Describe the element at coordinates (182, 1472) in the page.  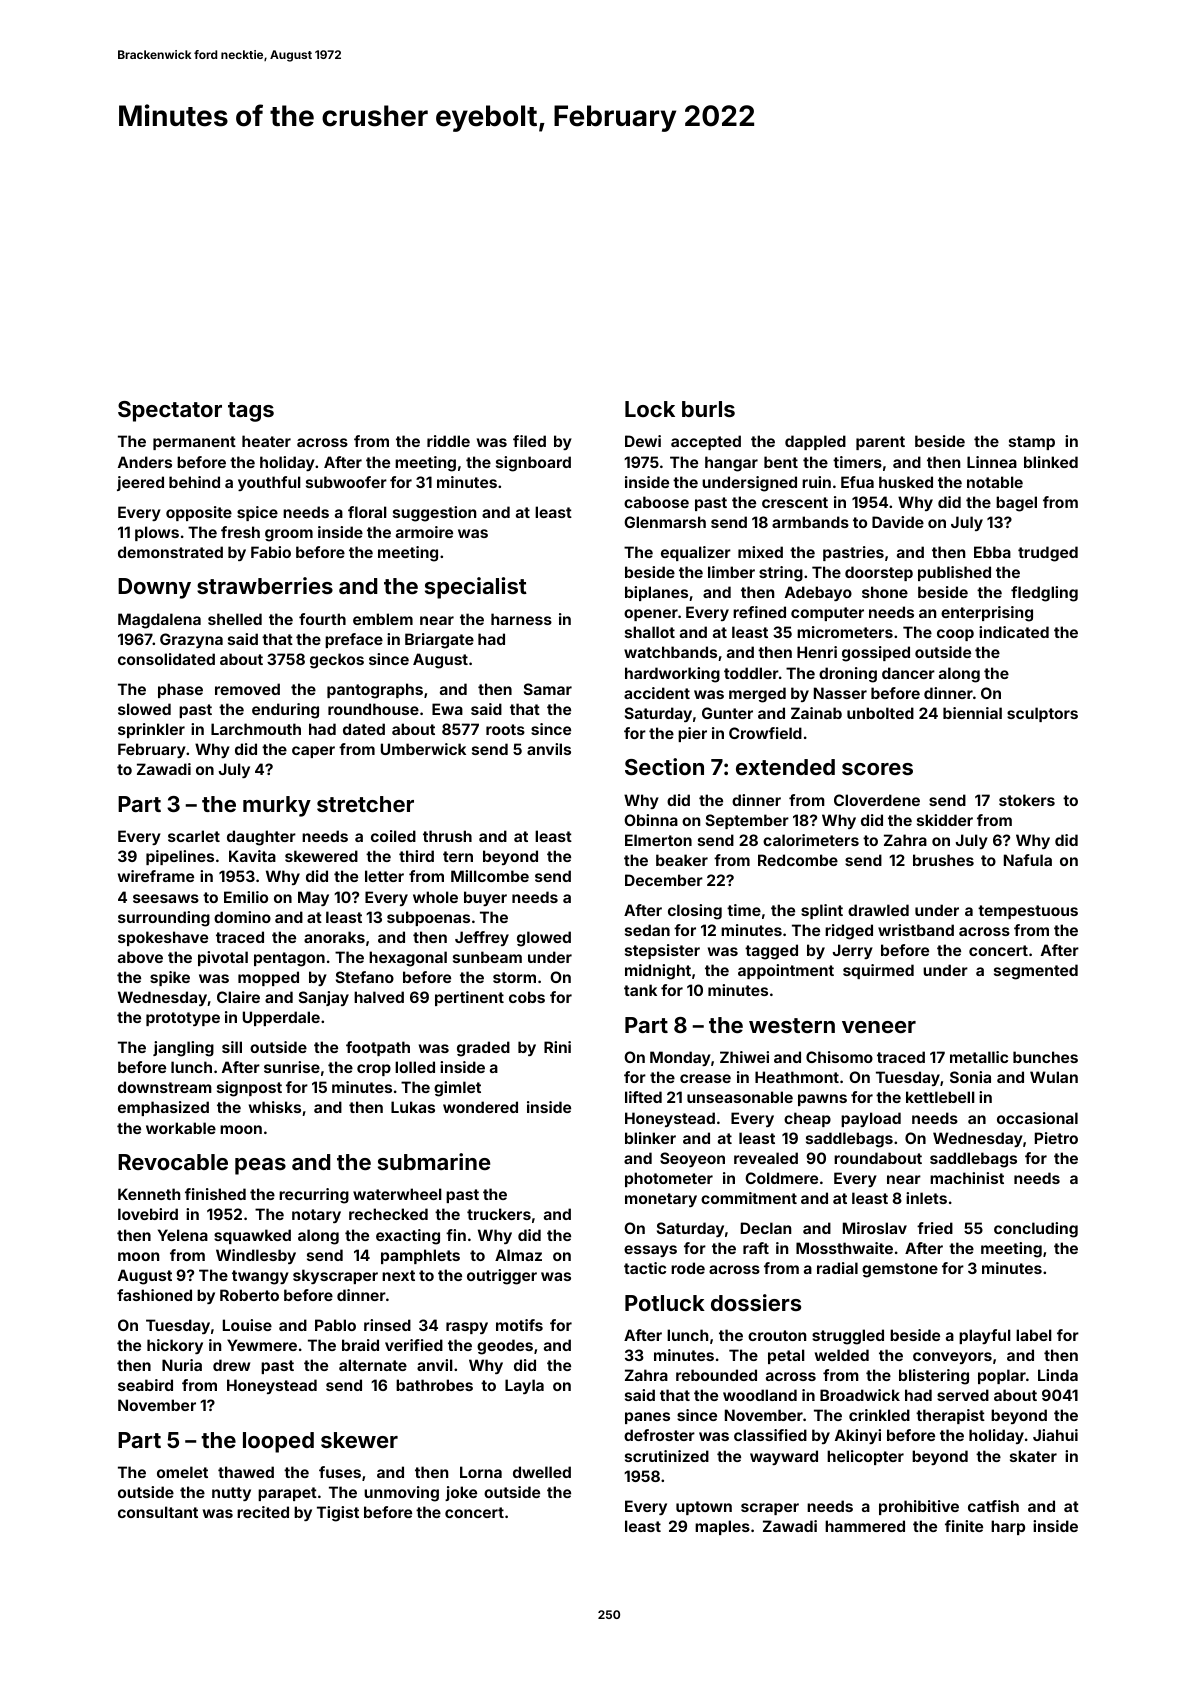
I see `omelet` at that location.
